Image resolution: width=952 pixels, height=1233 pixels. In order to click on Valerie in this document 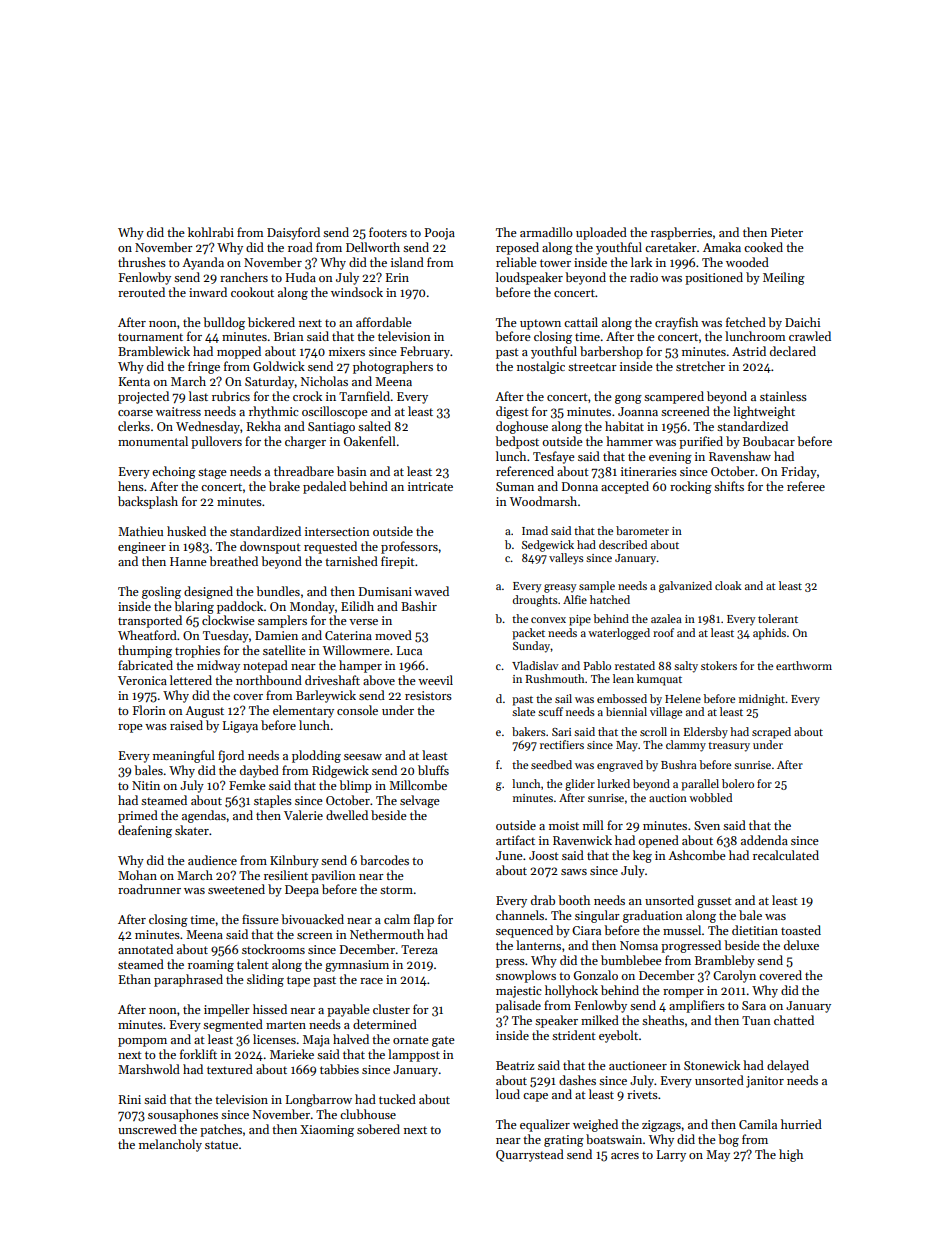, I will do `click(303, 815)`.
